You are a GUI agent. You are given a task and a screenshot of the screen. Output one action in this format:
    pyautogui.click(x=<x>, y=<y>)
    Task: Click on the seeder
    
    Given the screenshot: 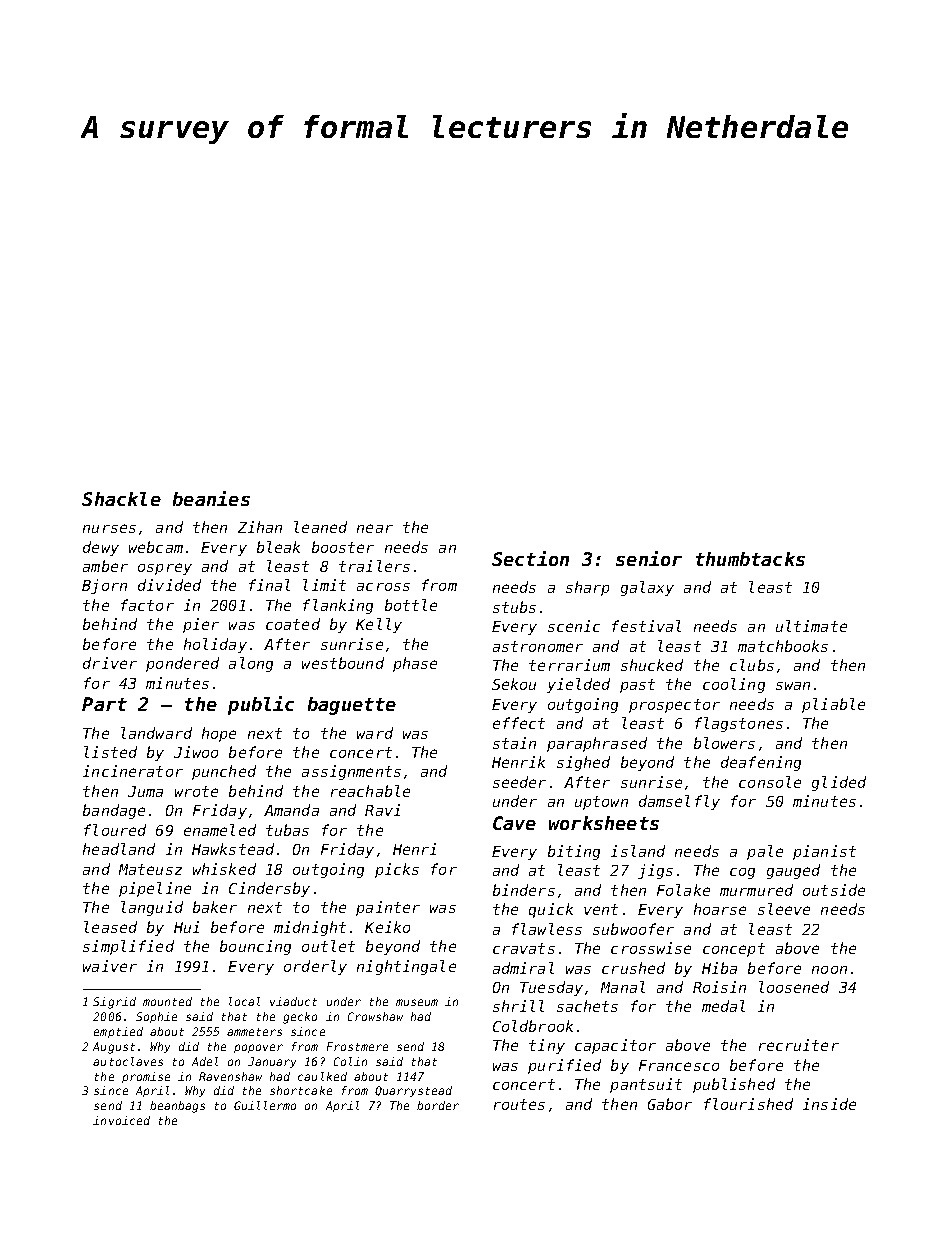 What is the action you would take?
    pyautogui.click(x=519, y=782)
